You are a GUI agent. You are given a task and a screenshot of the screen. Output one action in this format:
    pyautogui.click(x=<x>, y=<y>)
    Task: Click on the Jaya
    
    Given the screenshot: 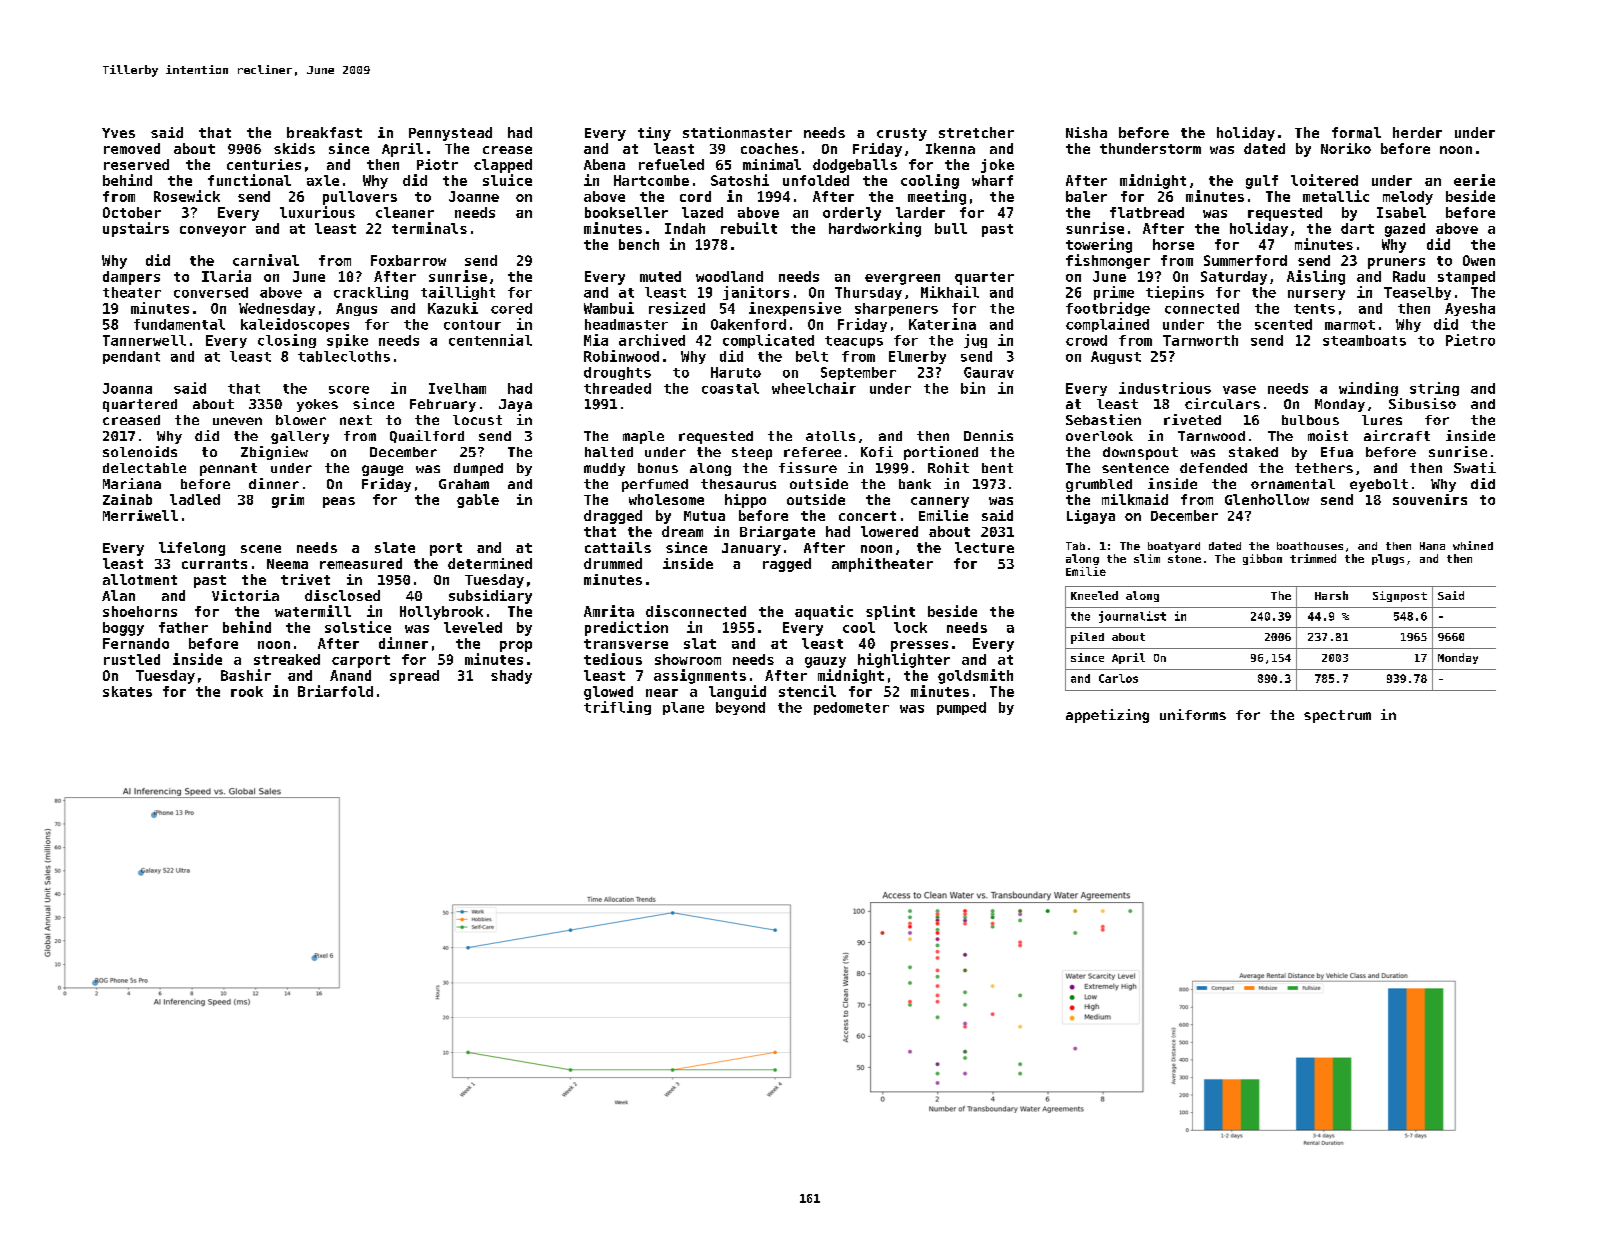 What is the action you would take?
    pyautogui.click(x=515, y=405)
